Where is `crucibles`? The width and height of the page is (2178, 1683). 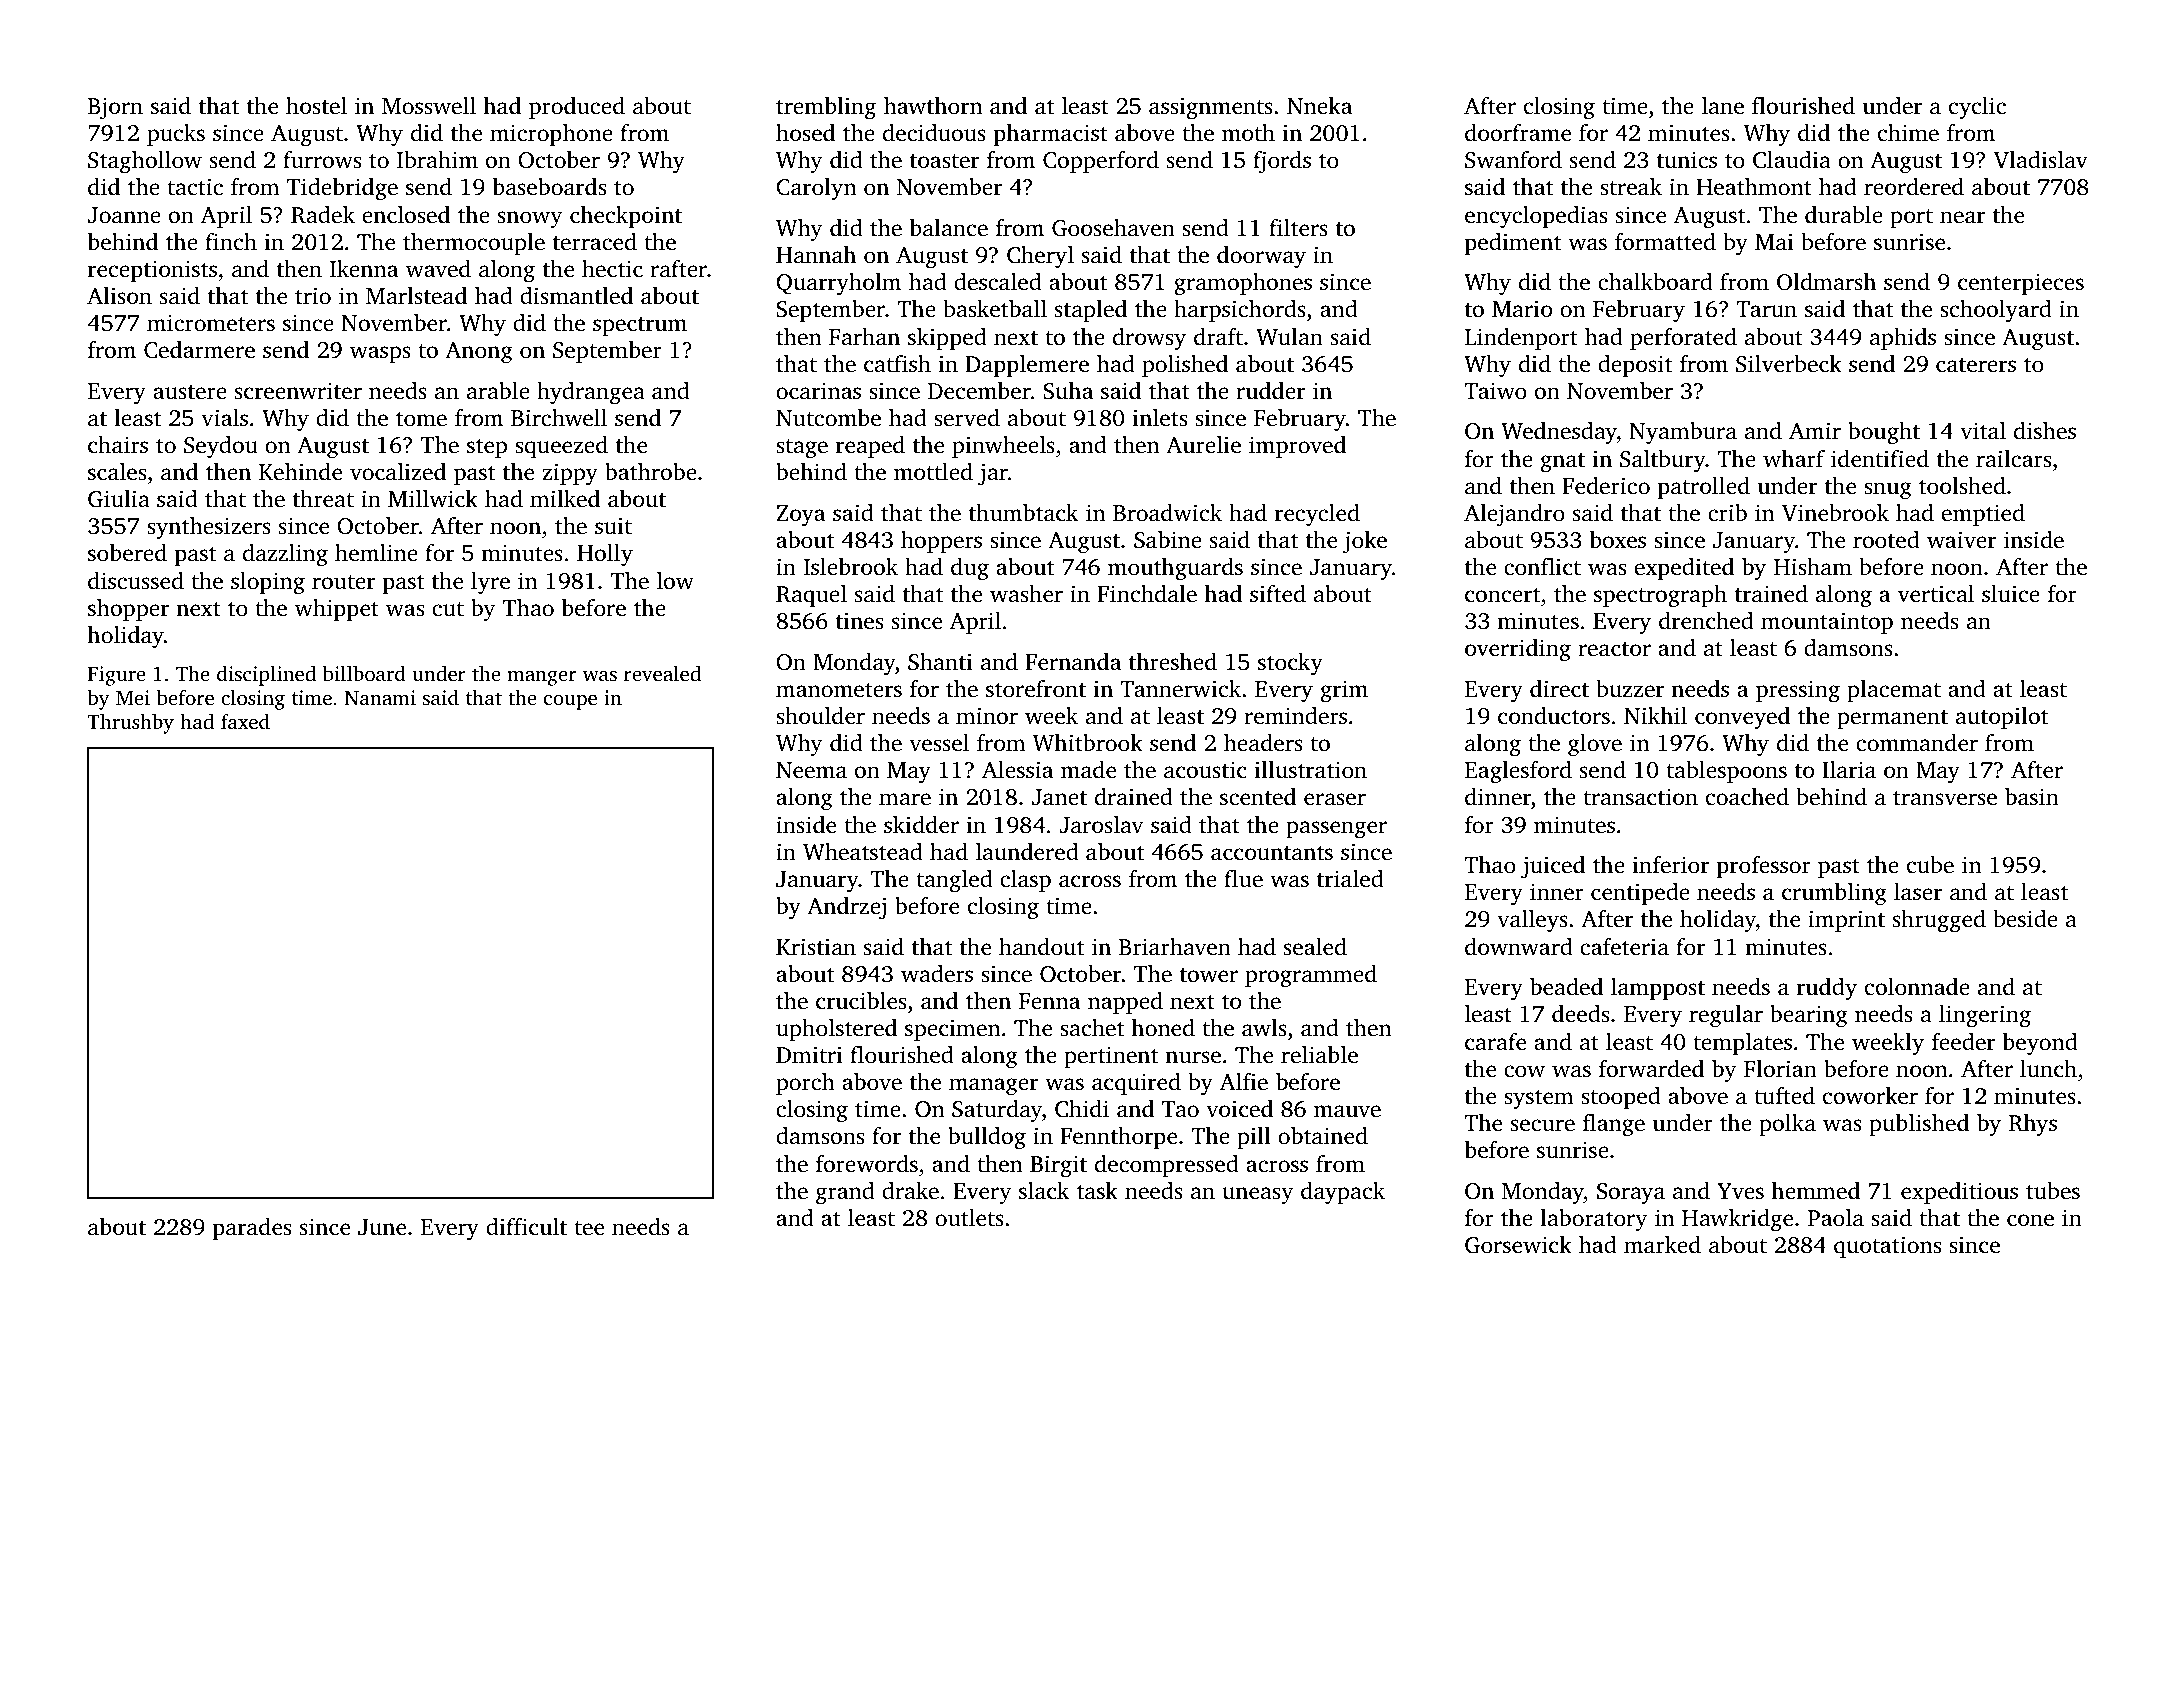 crucibles is located at coordinates (861, 1001).
